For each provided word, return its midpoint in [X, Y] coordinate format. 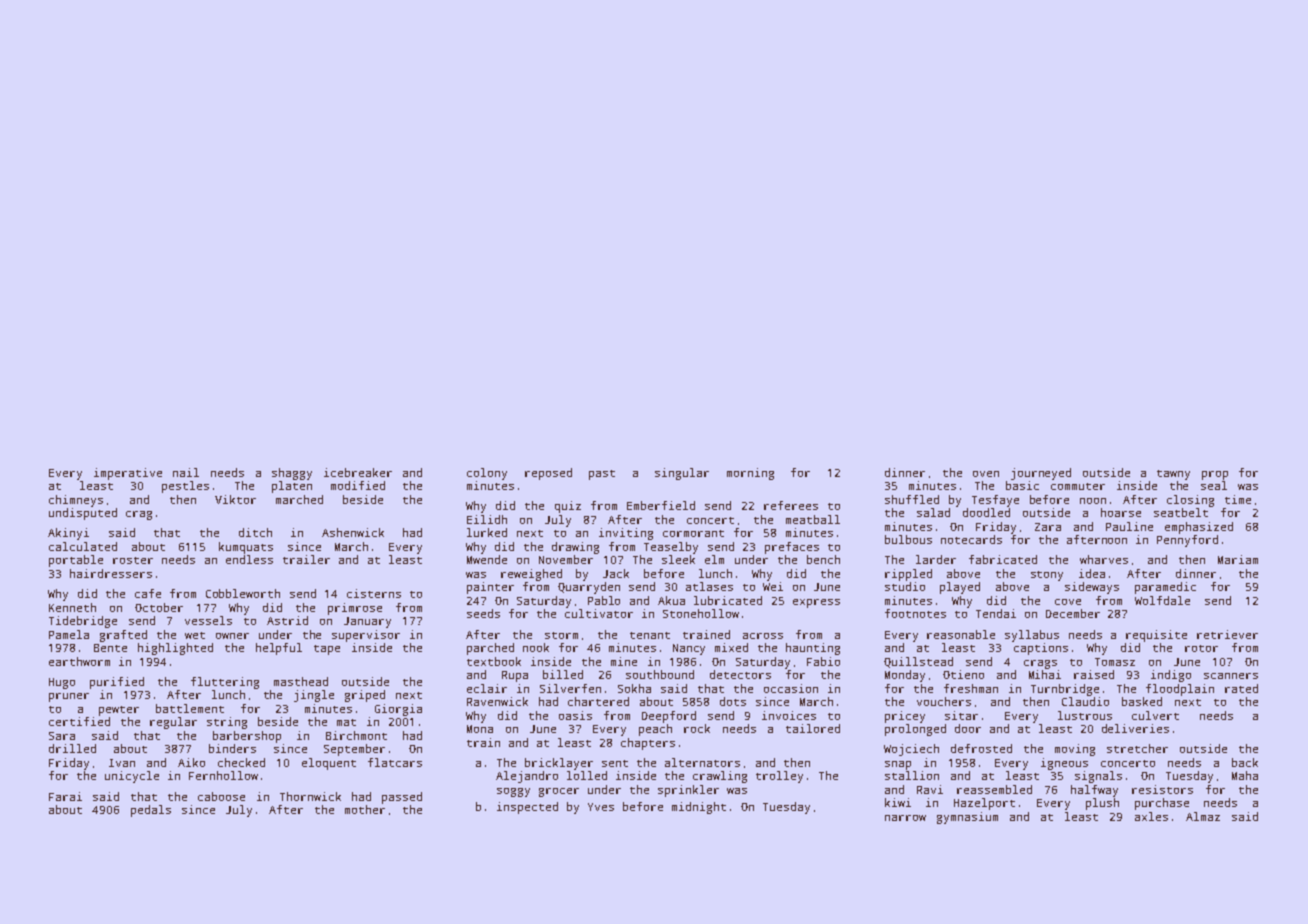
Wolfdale [1162, 600]
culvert [1155, 715]
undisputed [83, 514]
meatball [813, 519]
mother [365, 809]
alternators [702, 762]
